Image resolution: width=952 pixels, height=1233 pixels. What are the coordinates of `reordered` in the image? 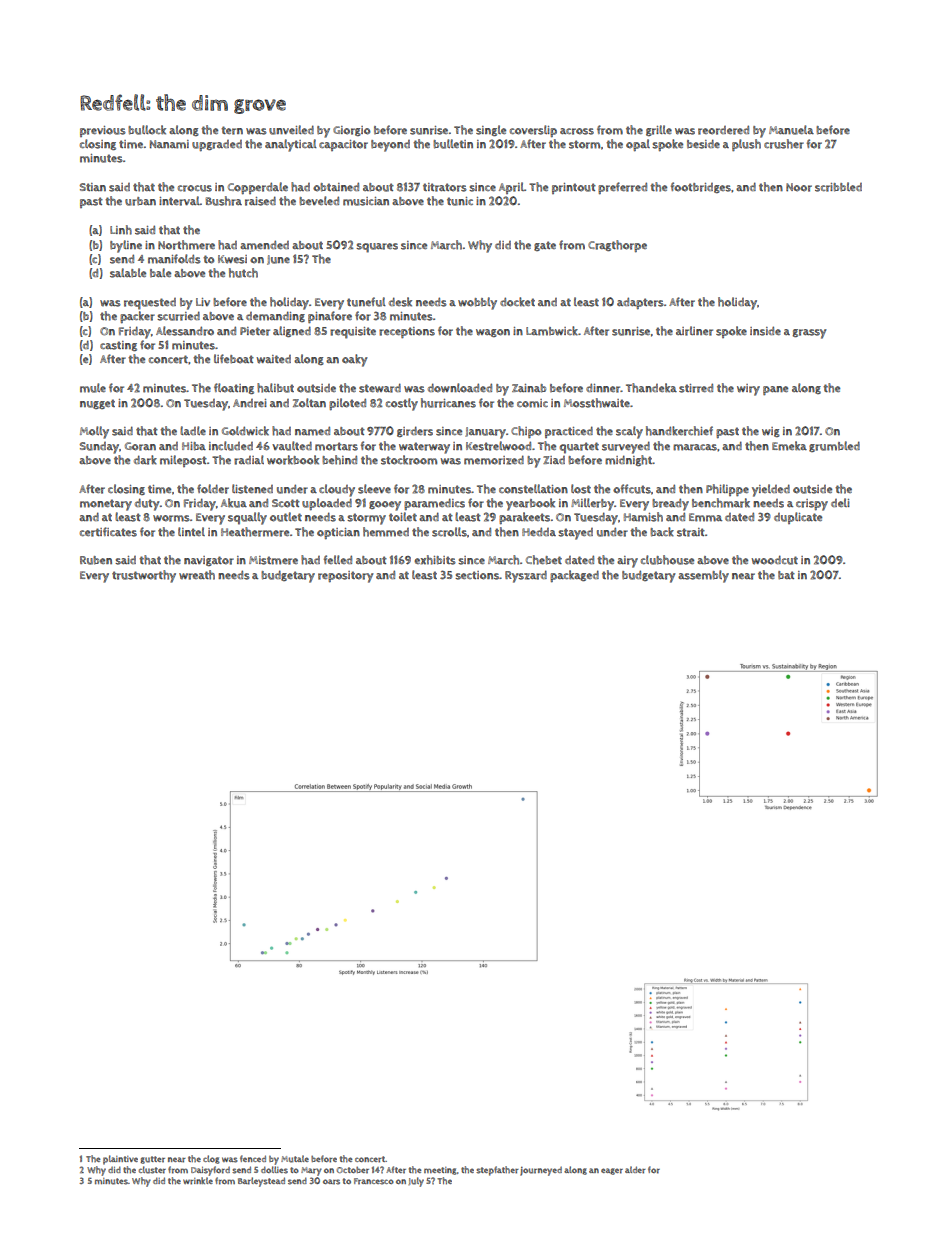 It's located at (723, 130).
